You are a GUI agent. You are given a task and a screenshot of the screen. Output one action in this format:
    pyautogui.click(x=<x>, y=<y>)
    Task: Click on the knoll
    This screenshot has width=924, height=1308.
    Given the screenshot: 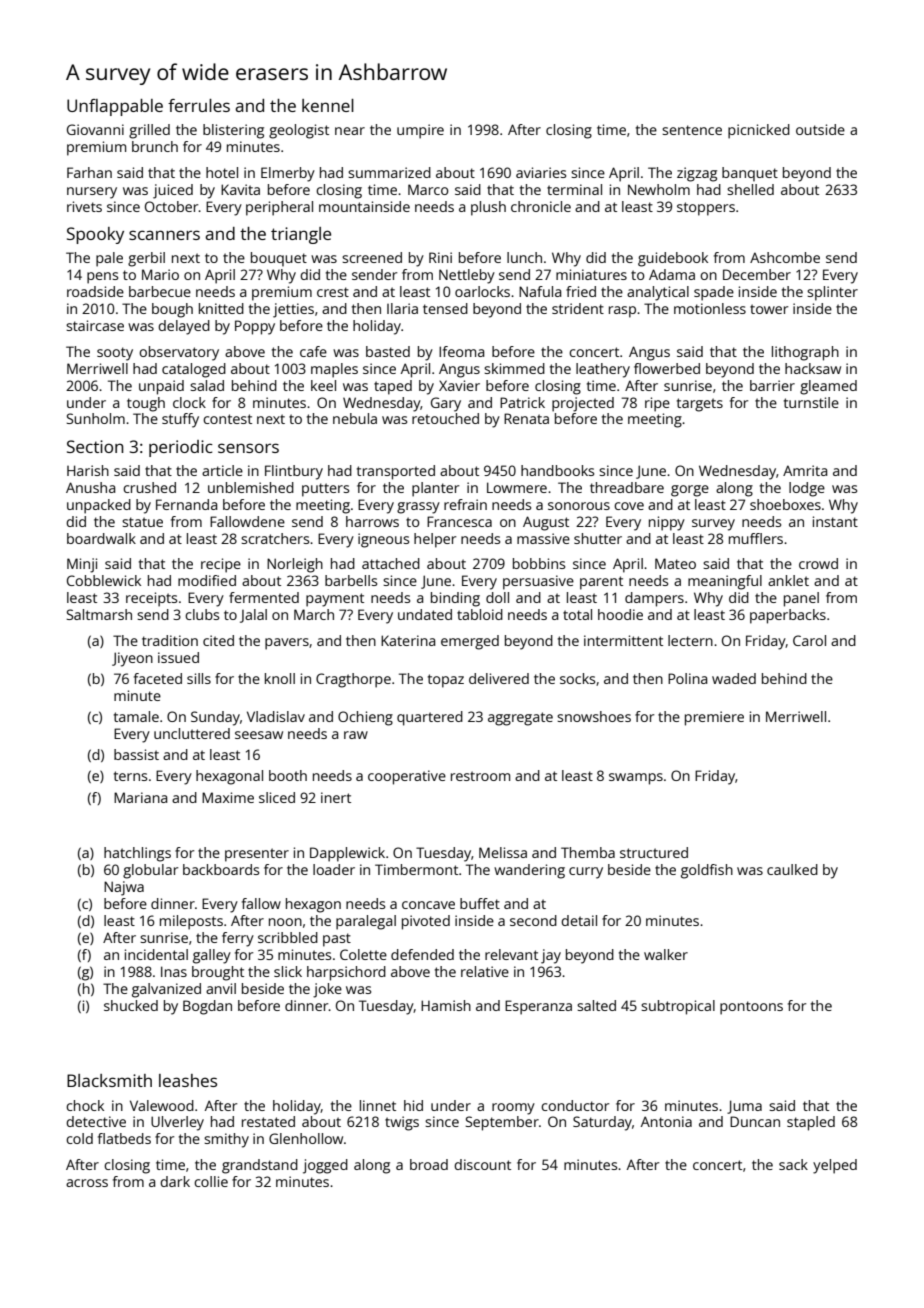 What is the action you would take?
    pyautogui.click(x=280, y=678)
